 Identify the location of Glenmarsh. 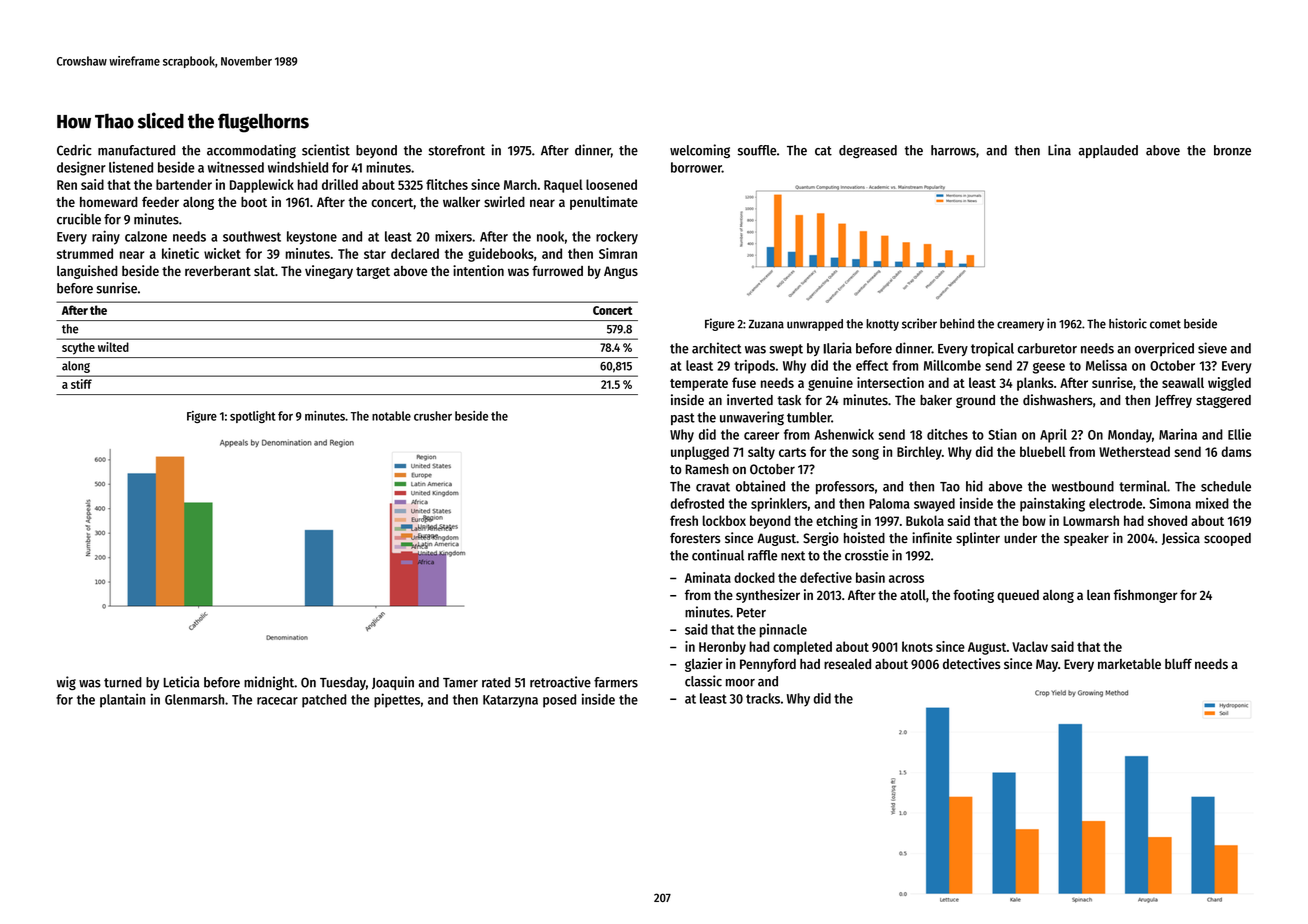
(194, 699).
